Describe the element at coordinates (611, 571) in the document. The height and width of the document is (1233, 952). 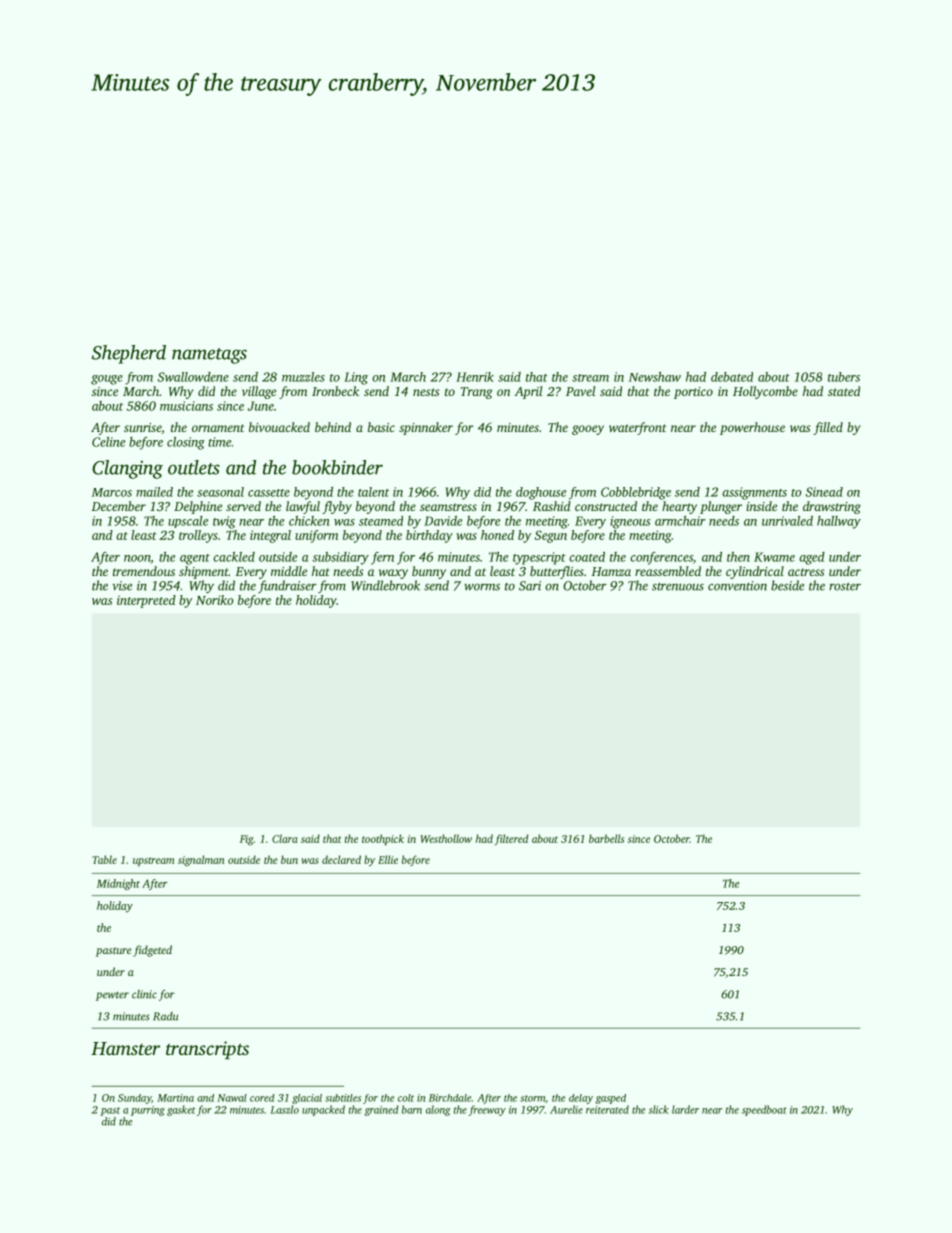
I see `Hamza` at that location.
